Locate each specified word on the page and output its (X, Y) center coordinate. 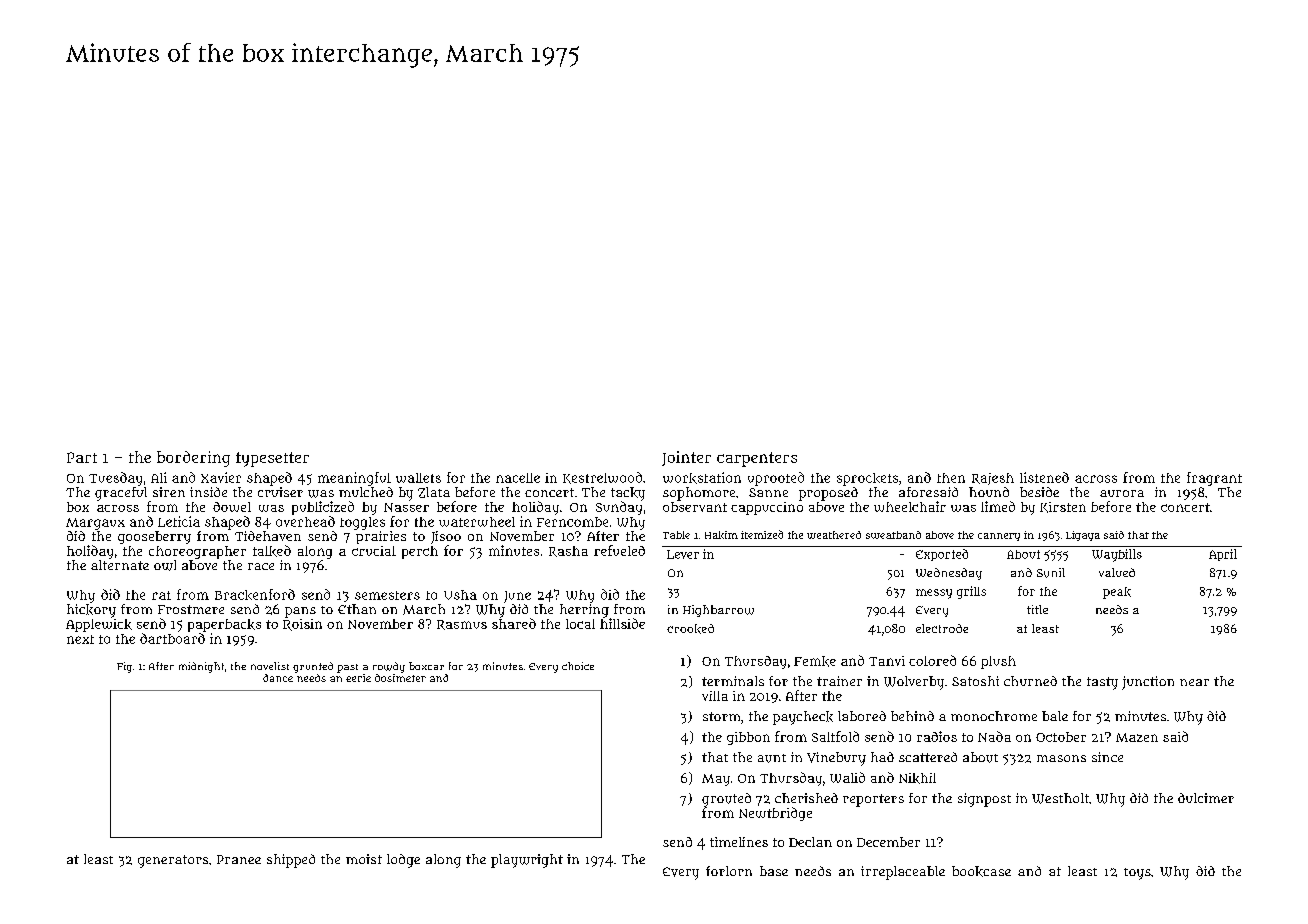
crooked (690, 629)
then (951, 478)
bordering (193, 459)
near (1194, 682)
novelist (270, 666)
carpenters (757, 459)
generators (173, 861)
